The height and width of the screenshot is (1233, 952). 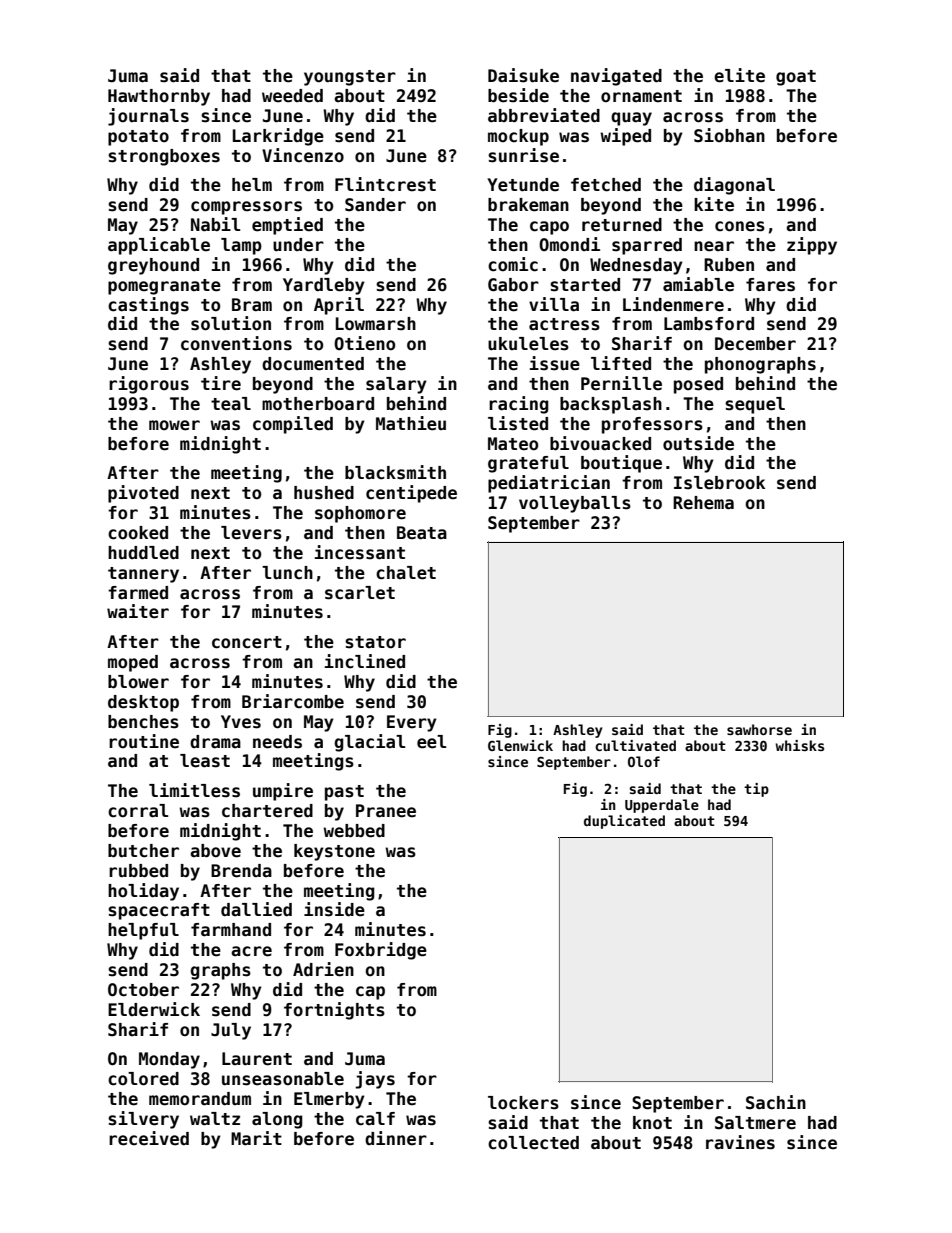 I want to click on Marit, so click(x=256, y=1138).
